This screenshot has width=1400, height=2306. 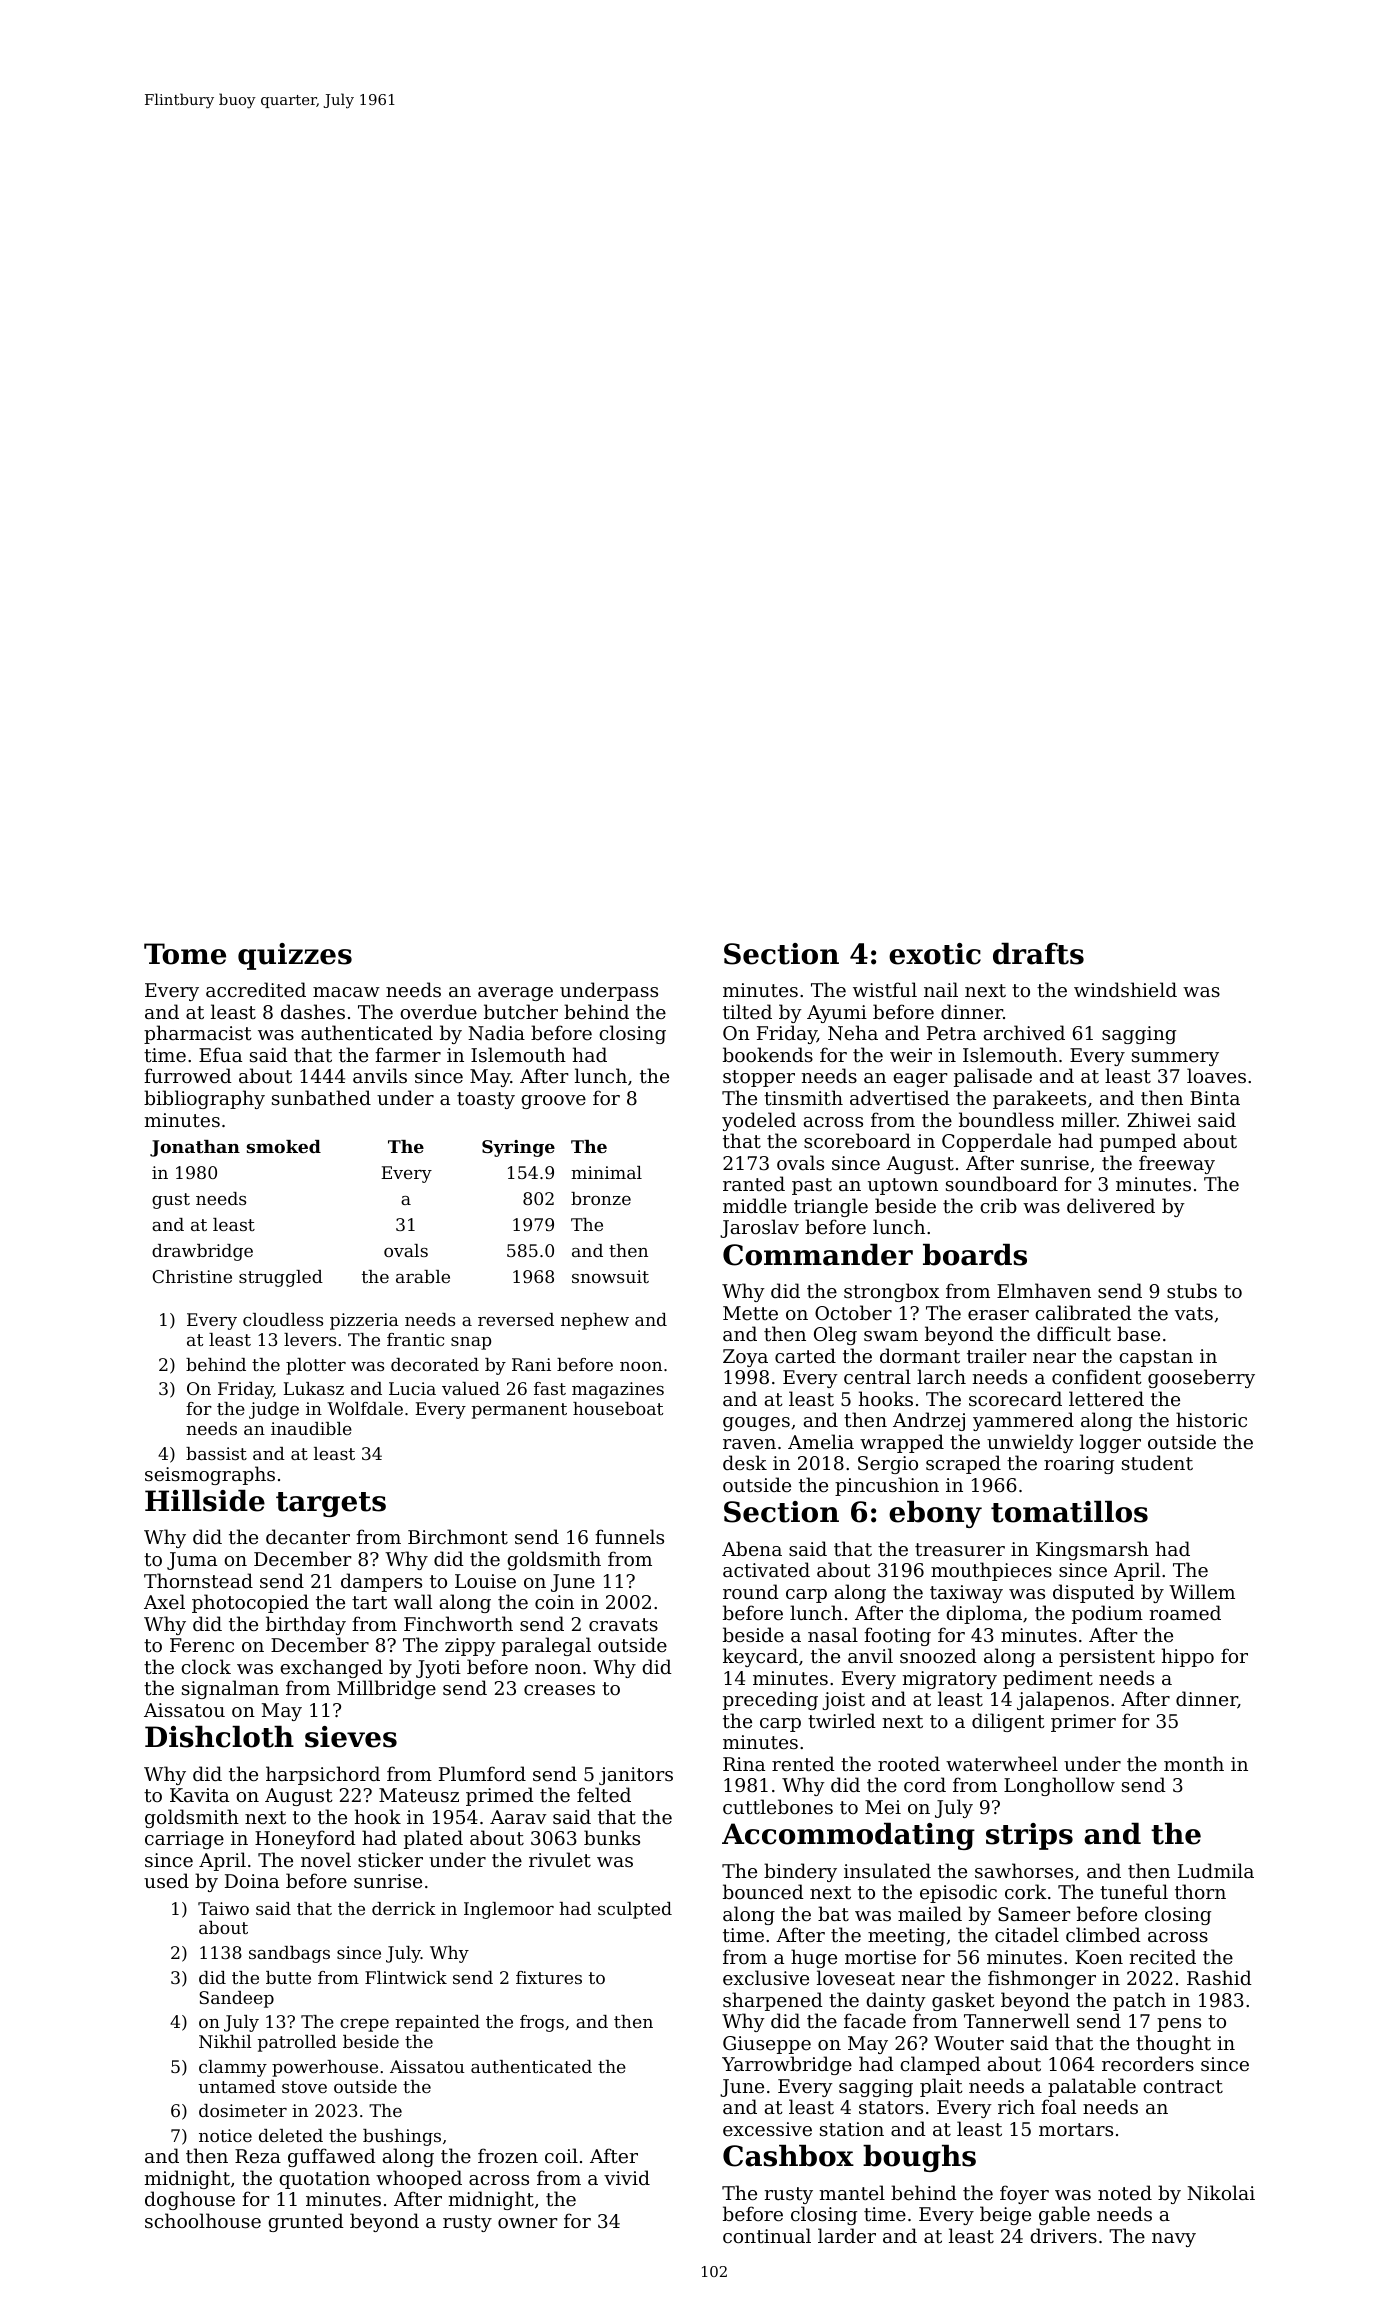 I want to click on scraped, so click(x=963, y=1464).
